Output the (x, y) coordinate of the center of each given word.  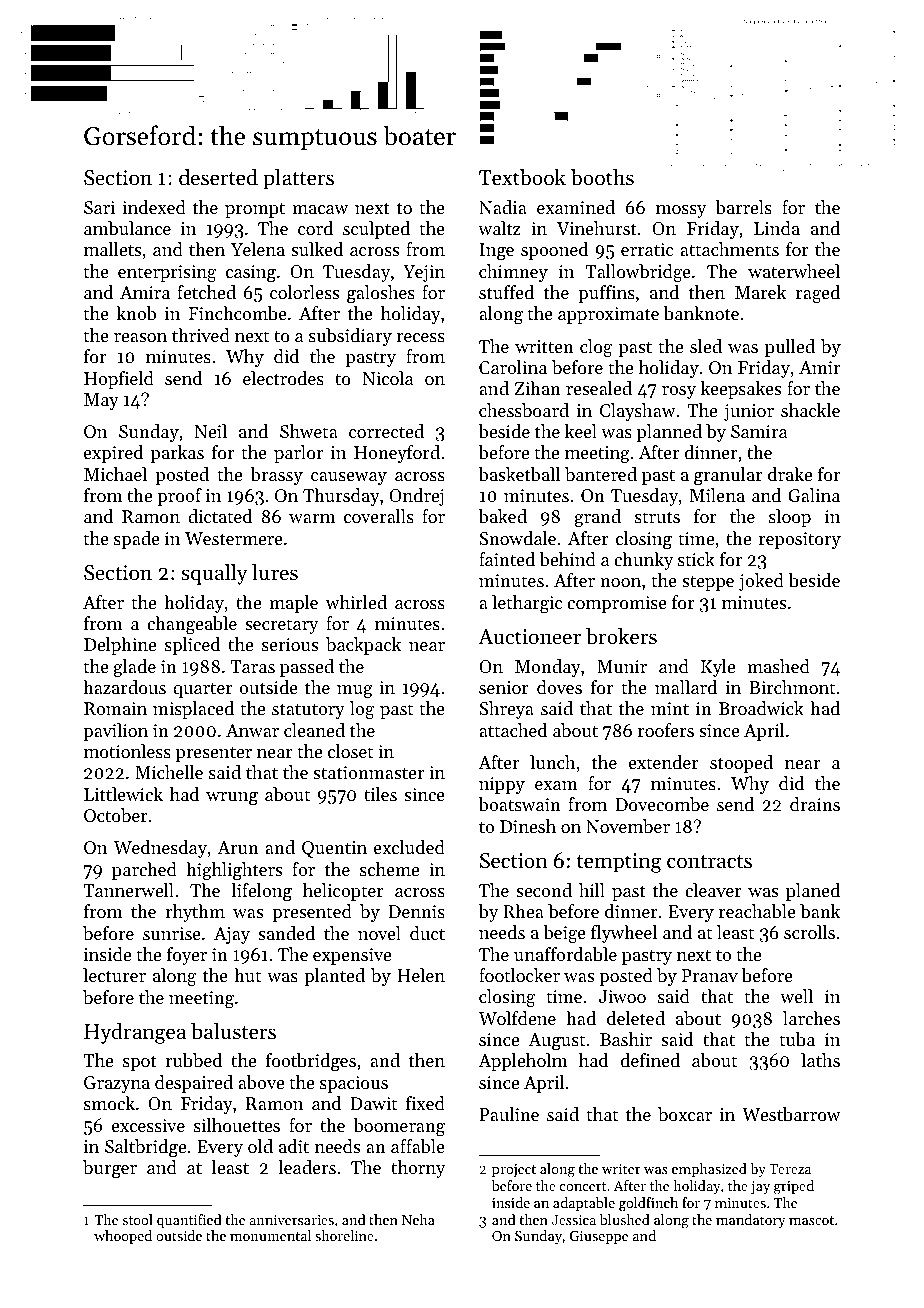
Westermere (234, 538)
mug (355, 692)
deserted (218, 177)
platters (298, 179)
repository (800, 540)
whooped (123, 1237)
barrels (743, 207)
